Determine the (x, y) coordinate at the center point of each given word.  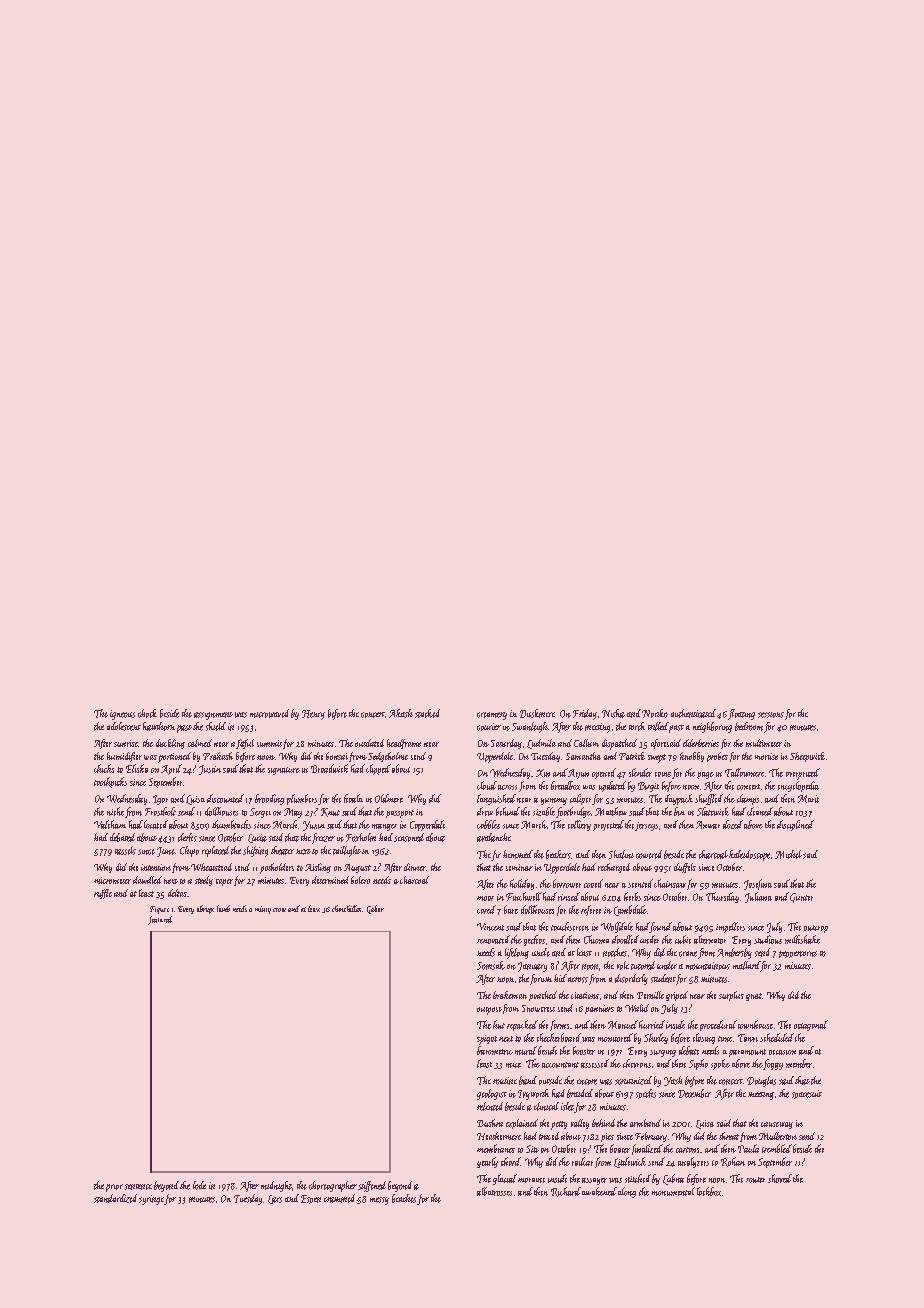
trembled (777, 1148)
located (156, 824)
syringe (151, 1200)
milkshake (802, 939)
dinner (415, 867)
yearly (487, 1162)
